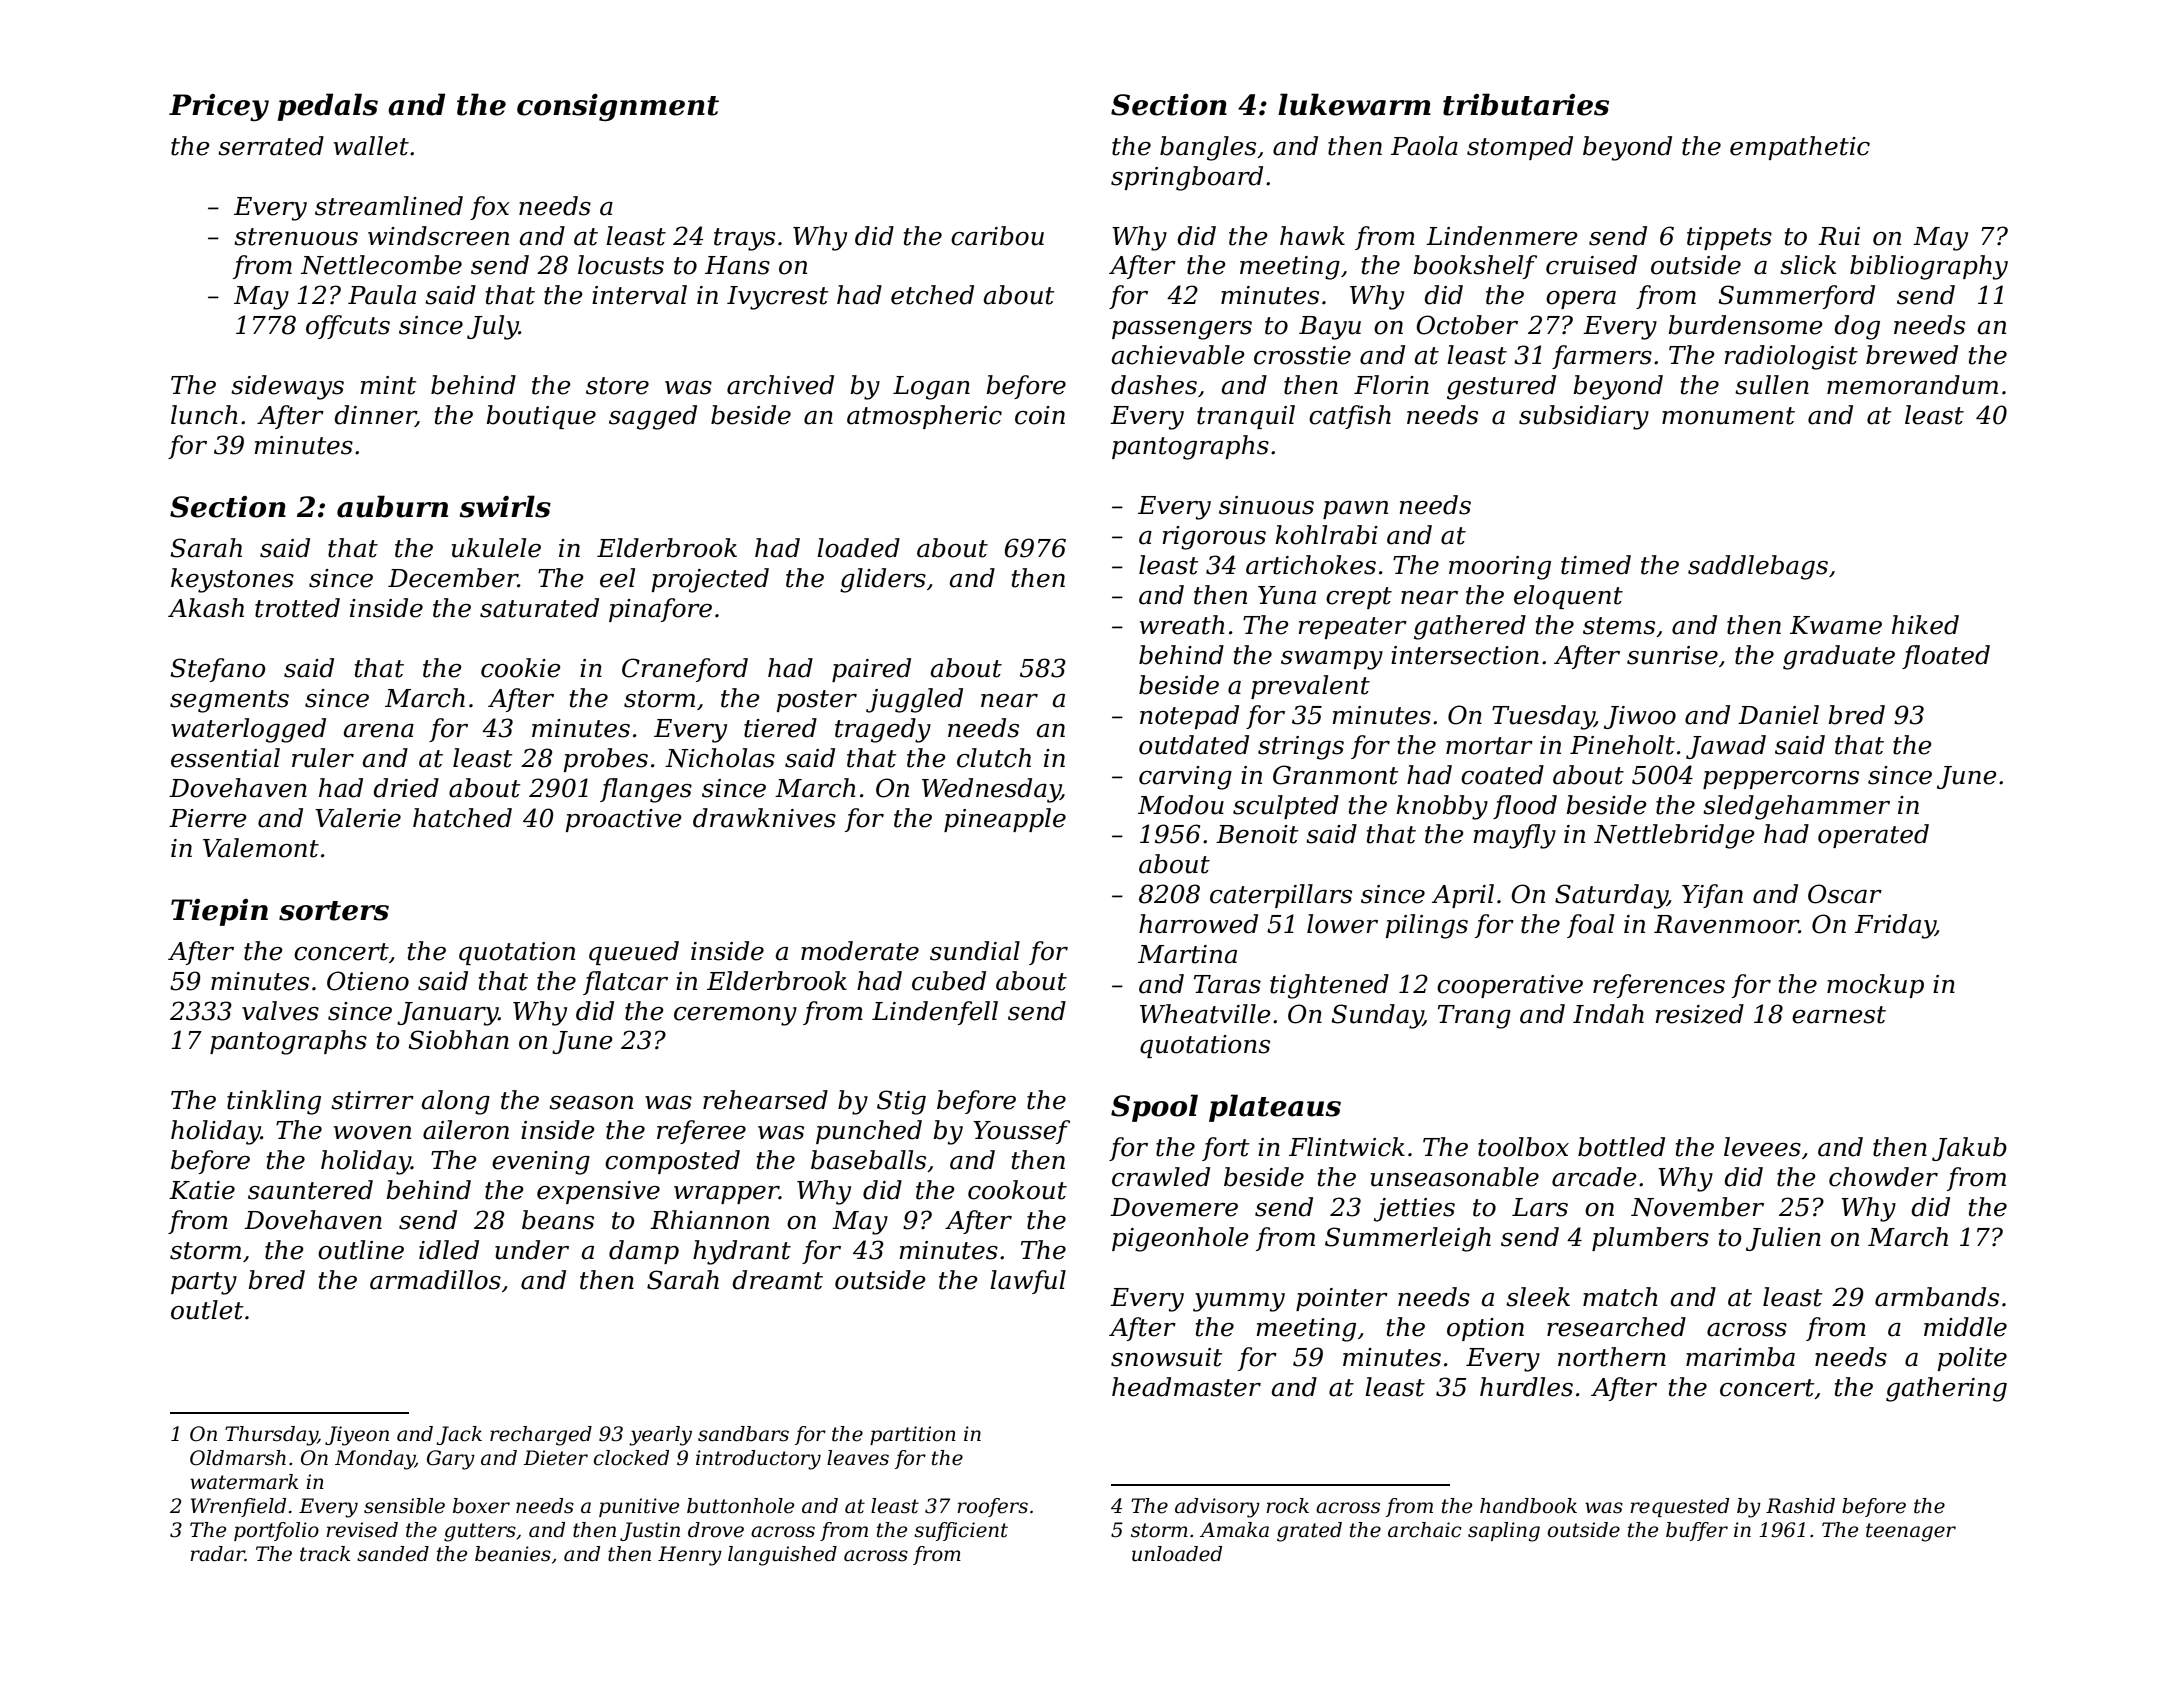 Image resolution: width=2178 pixels, height=1683 pixels. Describe the element at coordinates (1726, 924) in the screenshot. I see `Ravenmoor` at that location.
